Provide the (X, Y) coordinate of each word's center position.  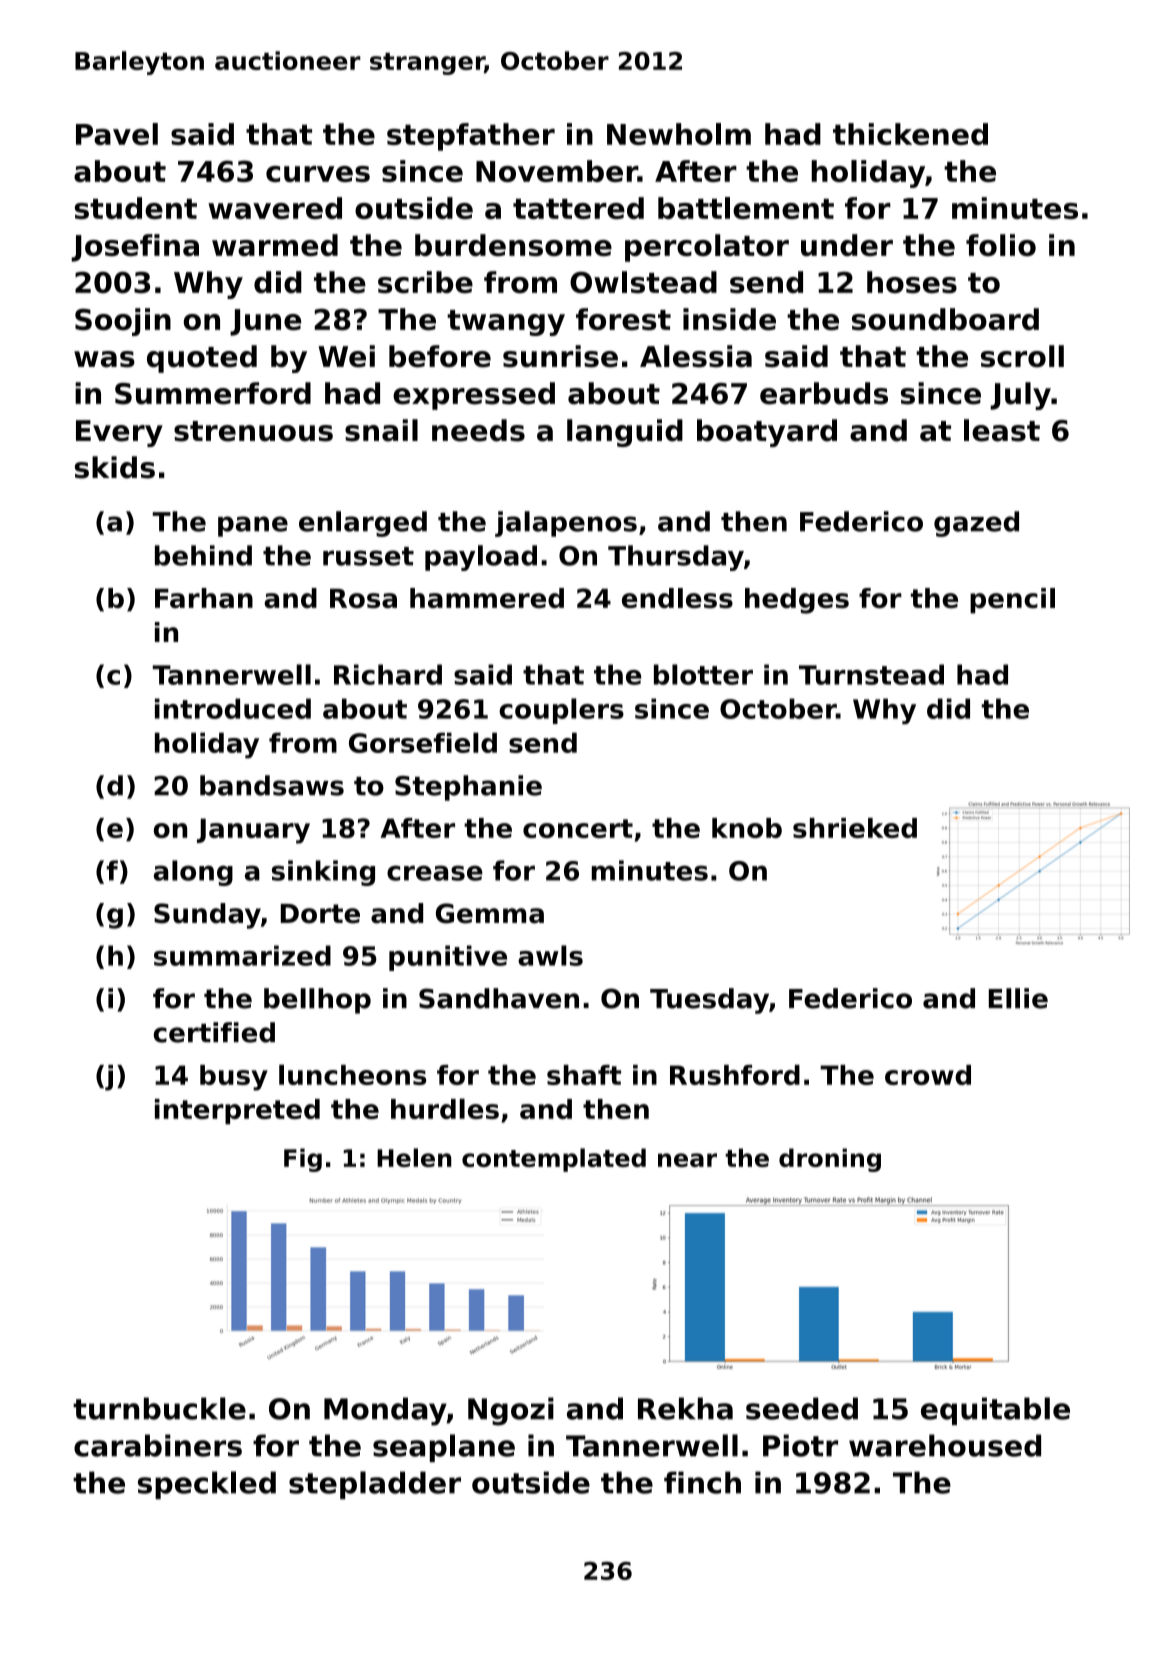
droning (830, 1160)
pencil (1012, 601)
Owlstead (643, 282)
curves (318, 174)
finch (702, 1482)
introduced (233, 708)
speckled (207, 1485)
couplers (561, 711)
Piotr (800, 1445)
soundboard (945, 319)
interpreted (237, 1112)
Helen (414, 1157)
